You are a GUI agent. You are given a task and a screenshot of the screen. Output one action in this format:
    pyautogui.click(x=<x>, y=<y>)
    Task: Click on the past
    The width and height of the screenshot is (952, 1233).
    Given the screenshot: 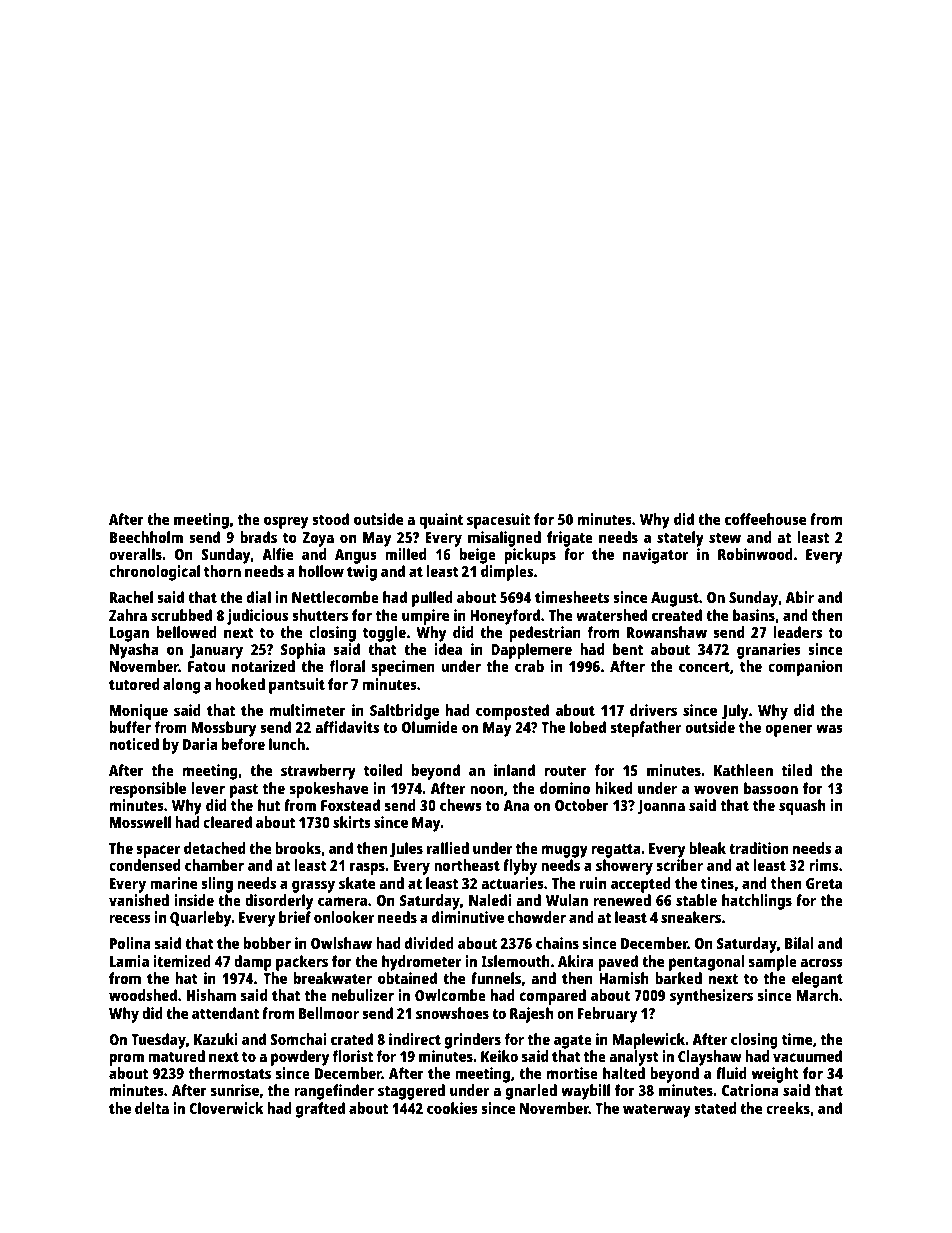 What is the action you would take?
    pyautogui.click(x=244, y=791)
